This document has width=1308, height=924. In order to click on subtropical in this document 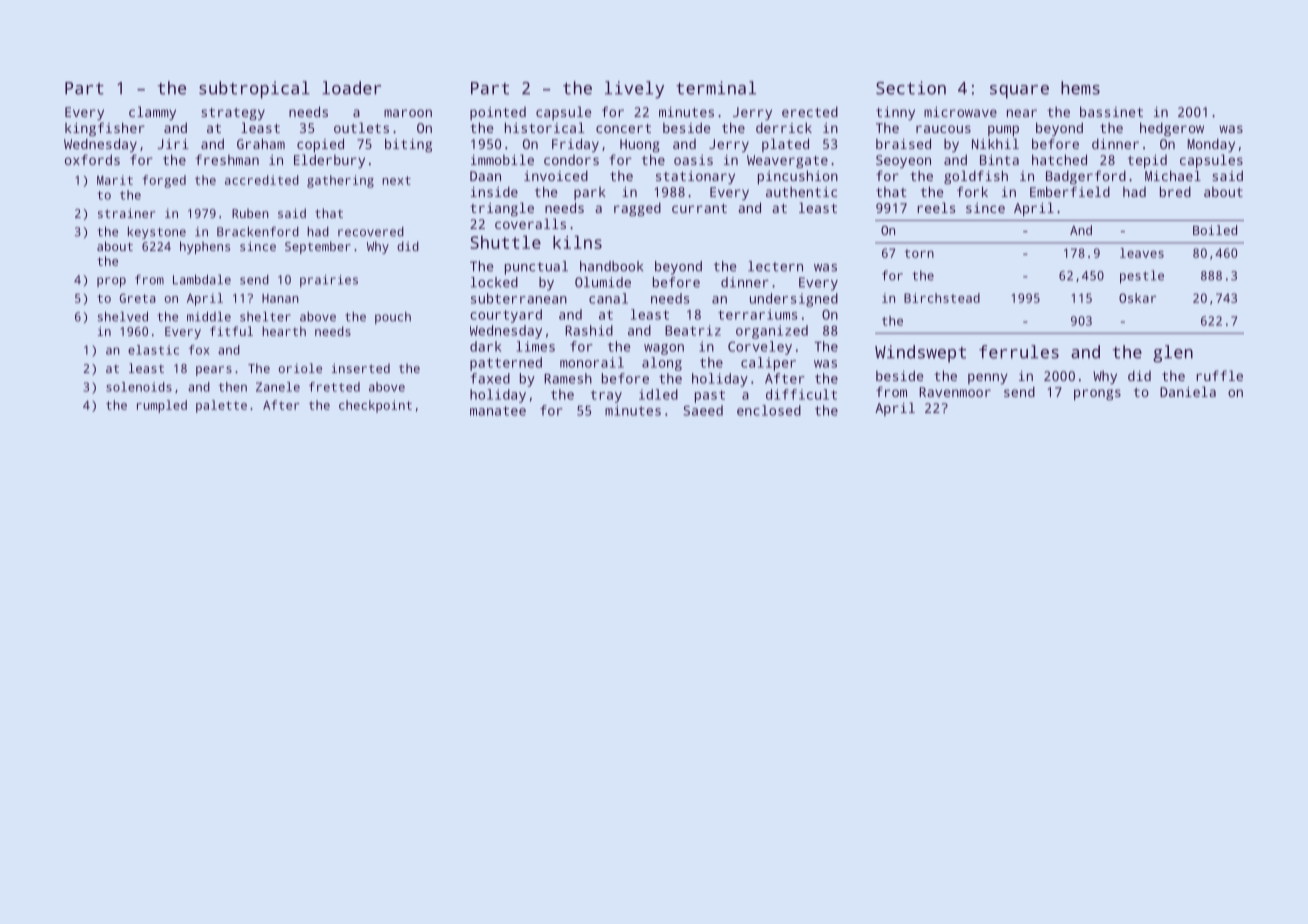, I will do `click(254, 90)`.
